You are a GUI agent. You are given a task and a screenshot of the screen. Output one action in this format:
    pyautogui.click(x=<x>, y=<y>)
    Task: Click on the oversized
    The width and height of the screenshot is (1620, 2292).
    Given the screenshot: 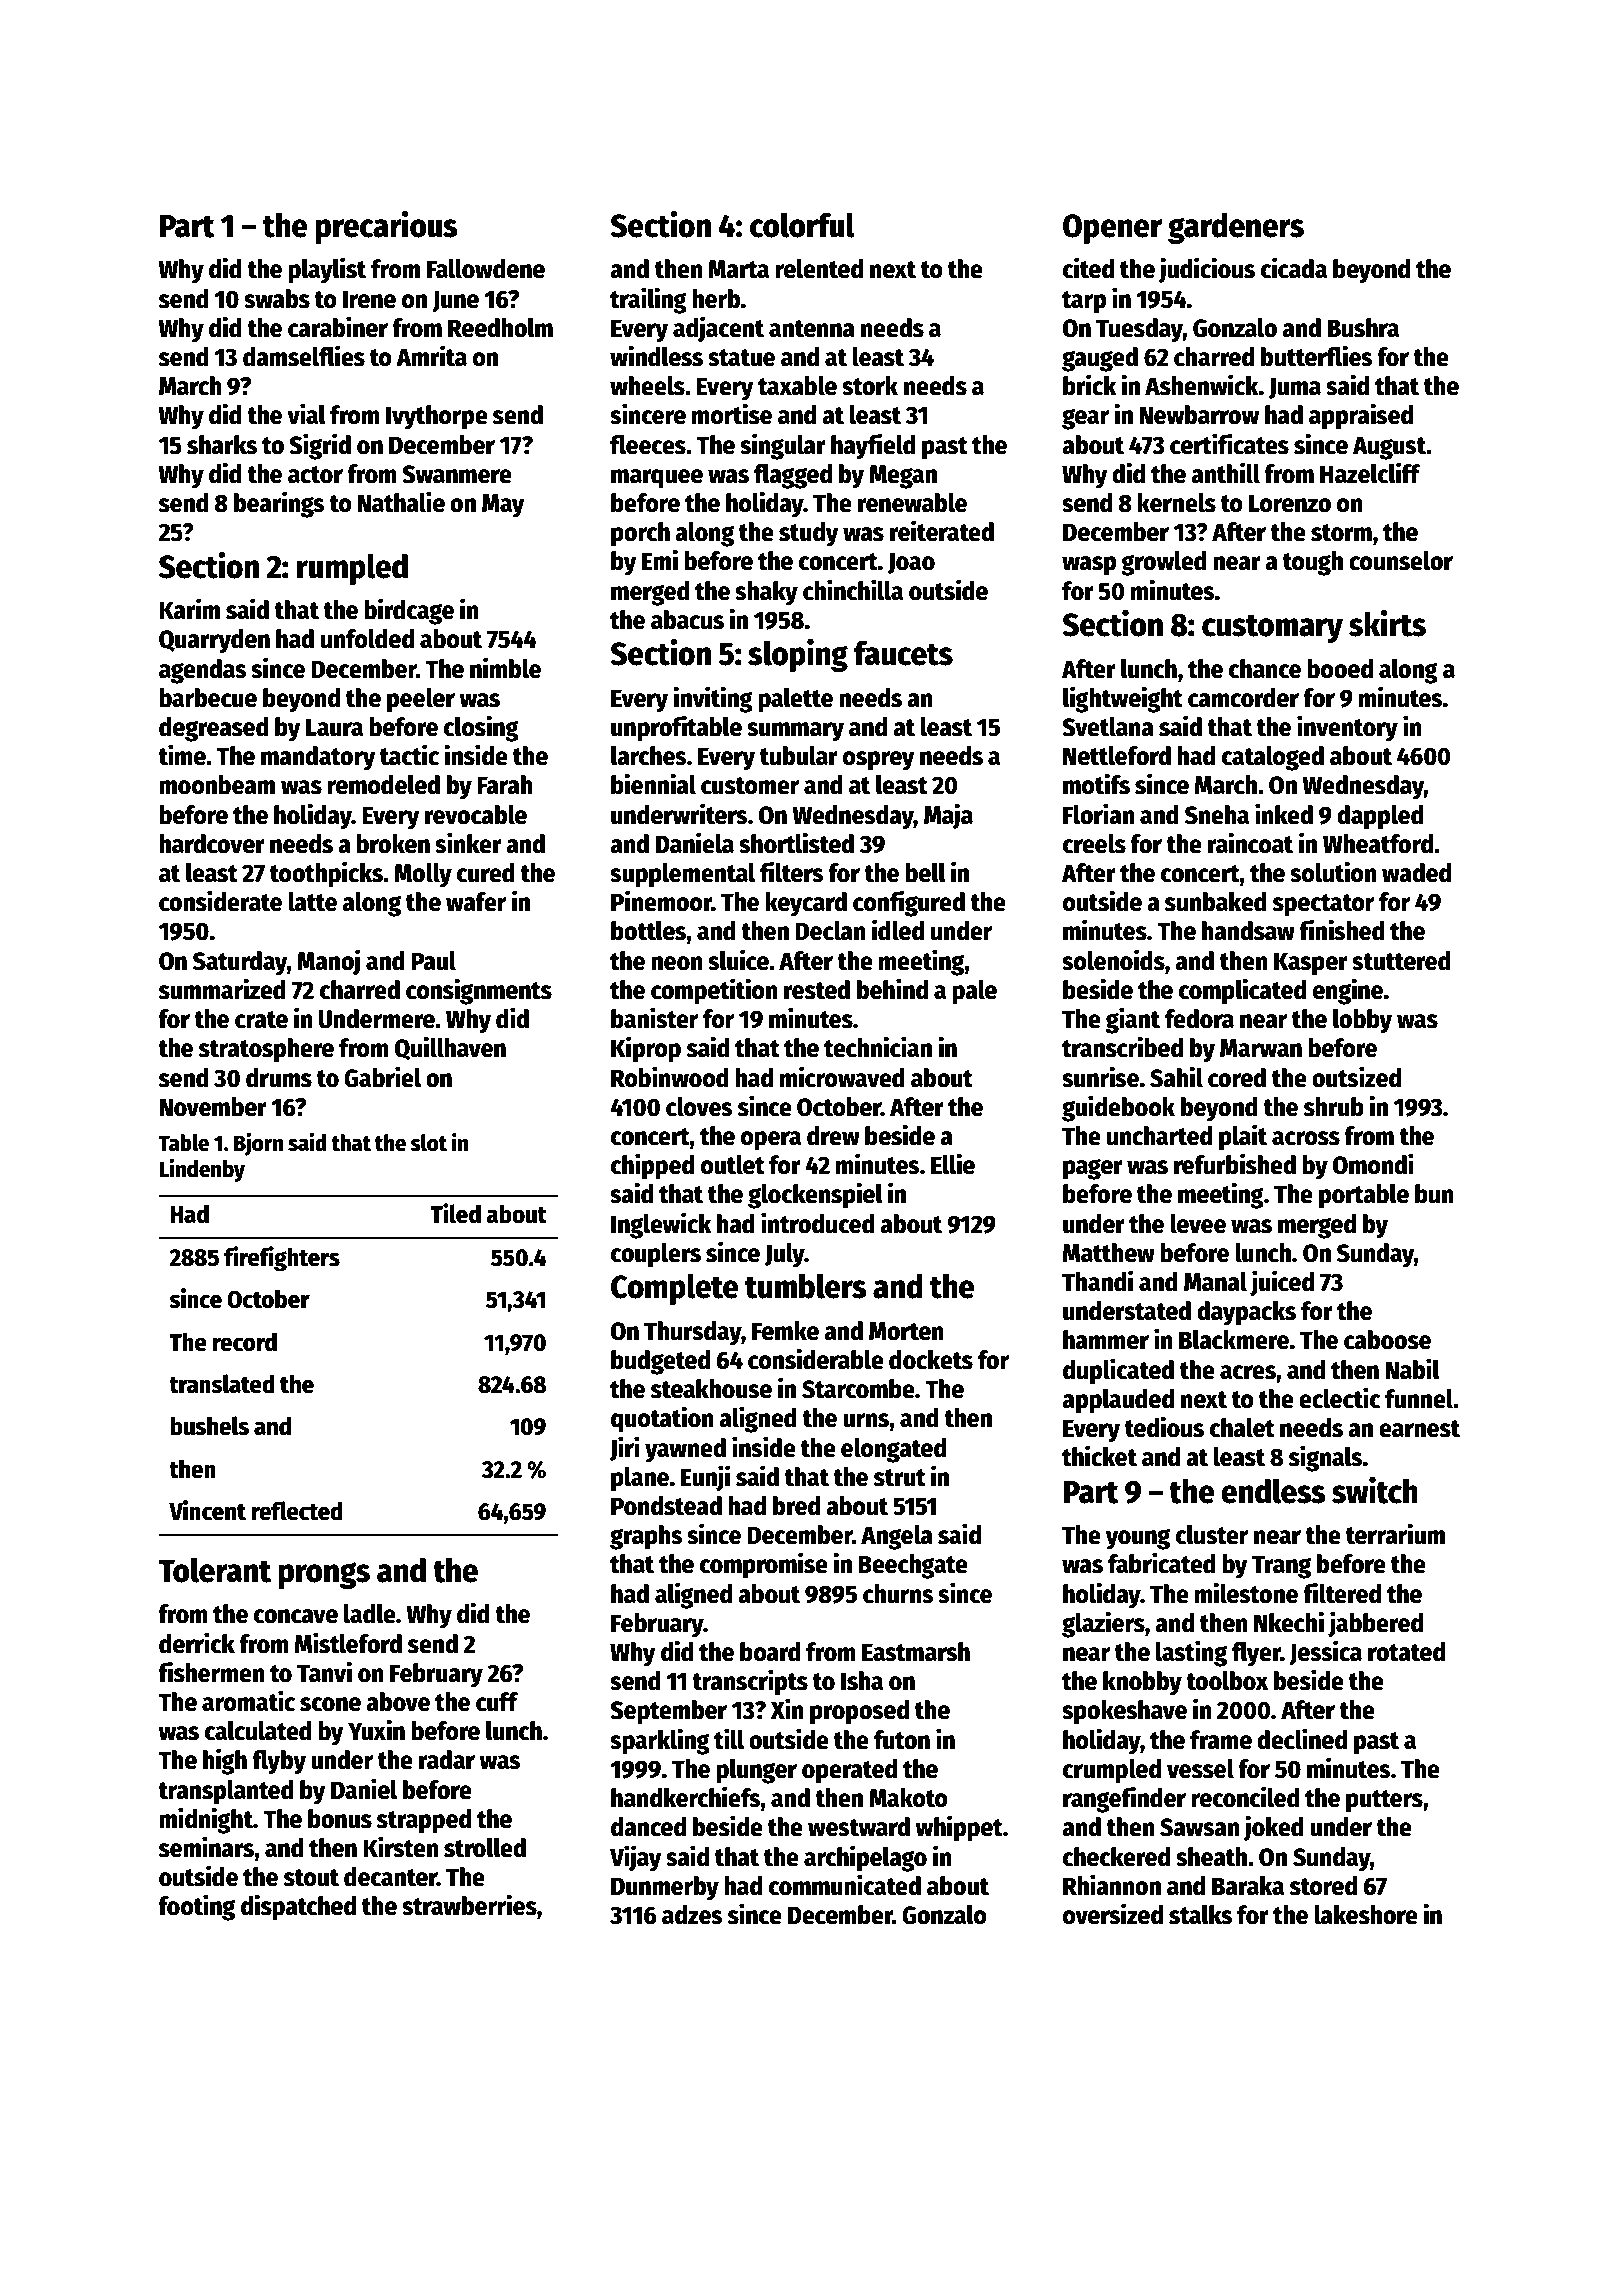 What is the action you would take?
    pyautogui.click(x=1113, y=1914)
